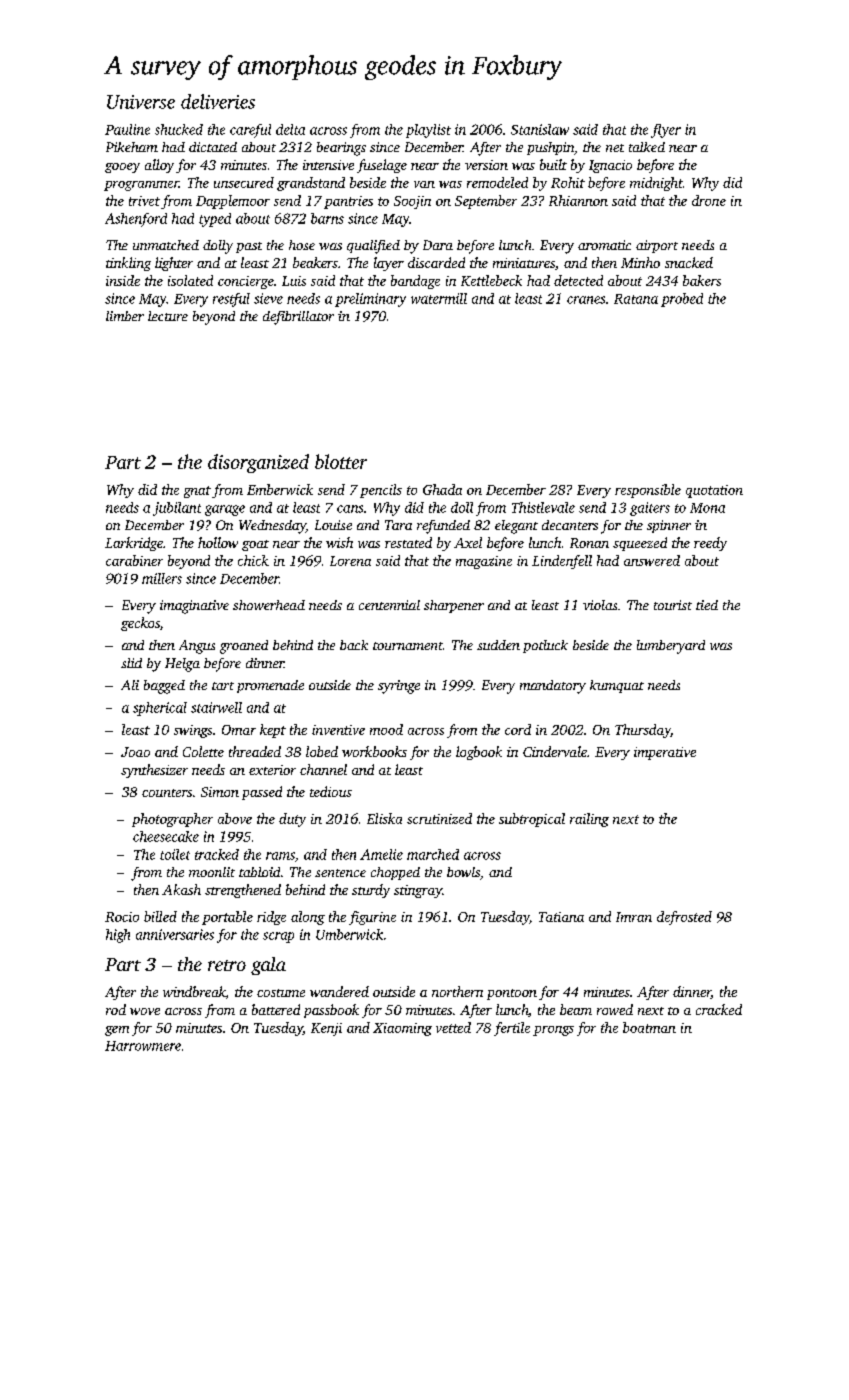  What do you see at coordinates (290, 129) in the document?
I see `delta` at bounding box center [290, 129].
